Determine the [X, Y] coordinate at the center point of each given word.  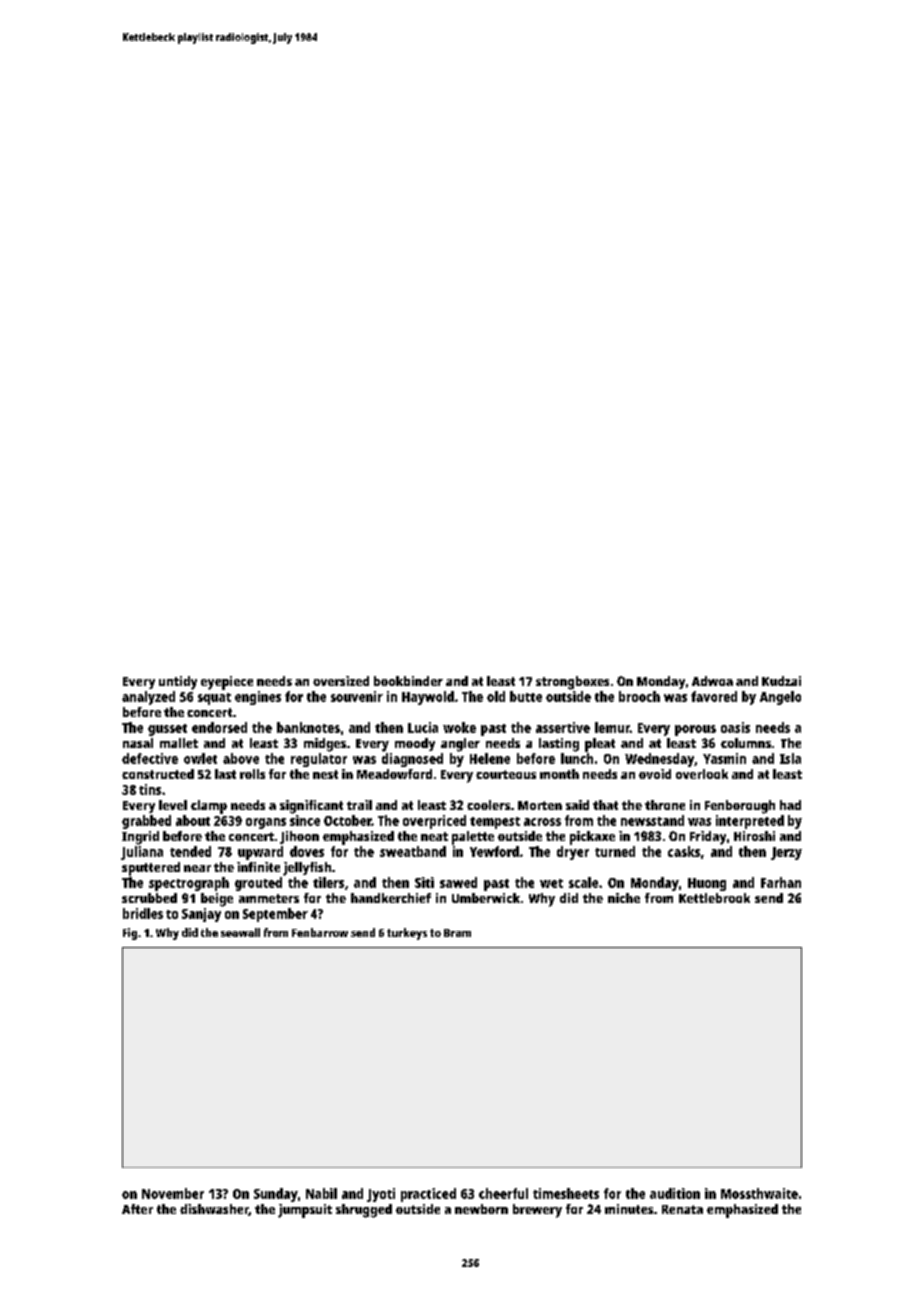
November [173, 1193]
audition [675, 1193]
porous [695, 730]
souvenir [357, 696]
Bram [457, 933]
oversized [341, 681]
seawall [240, 932]
